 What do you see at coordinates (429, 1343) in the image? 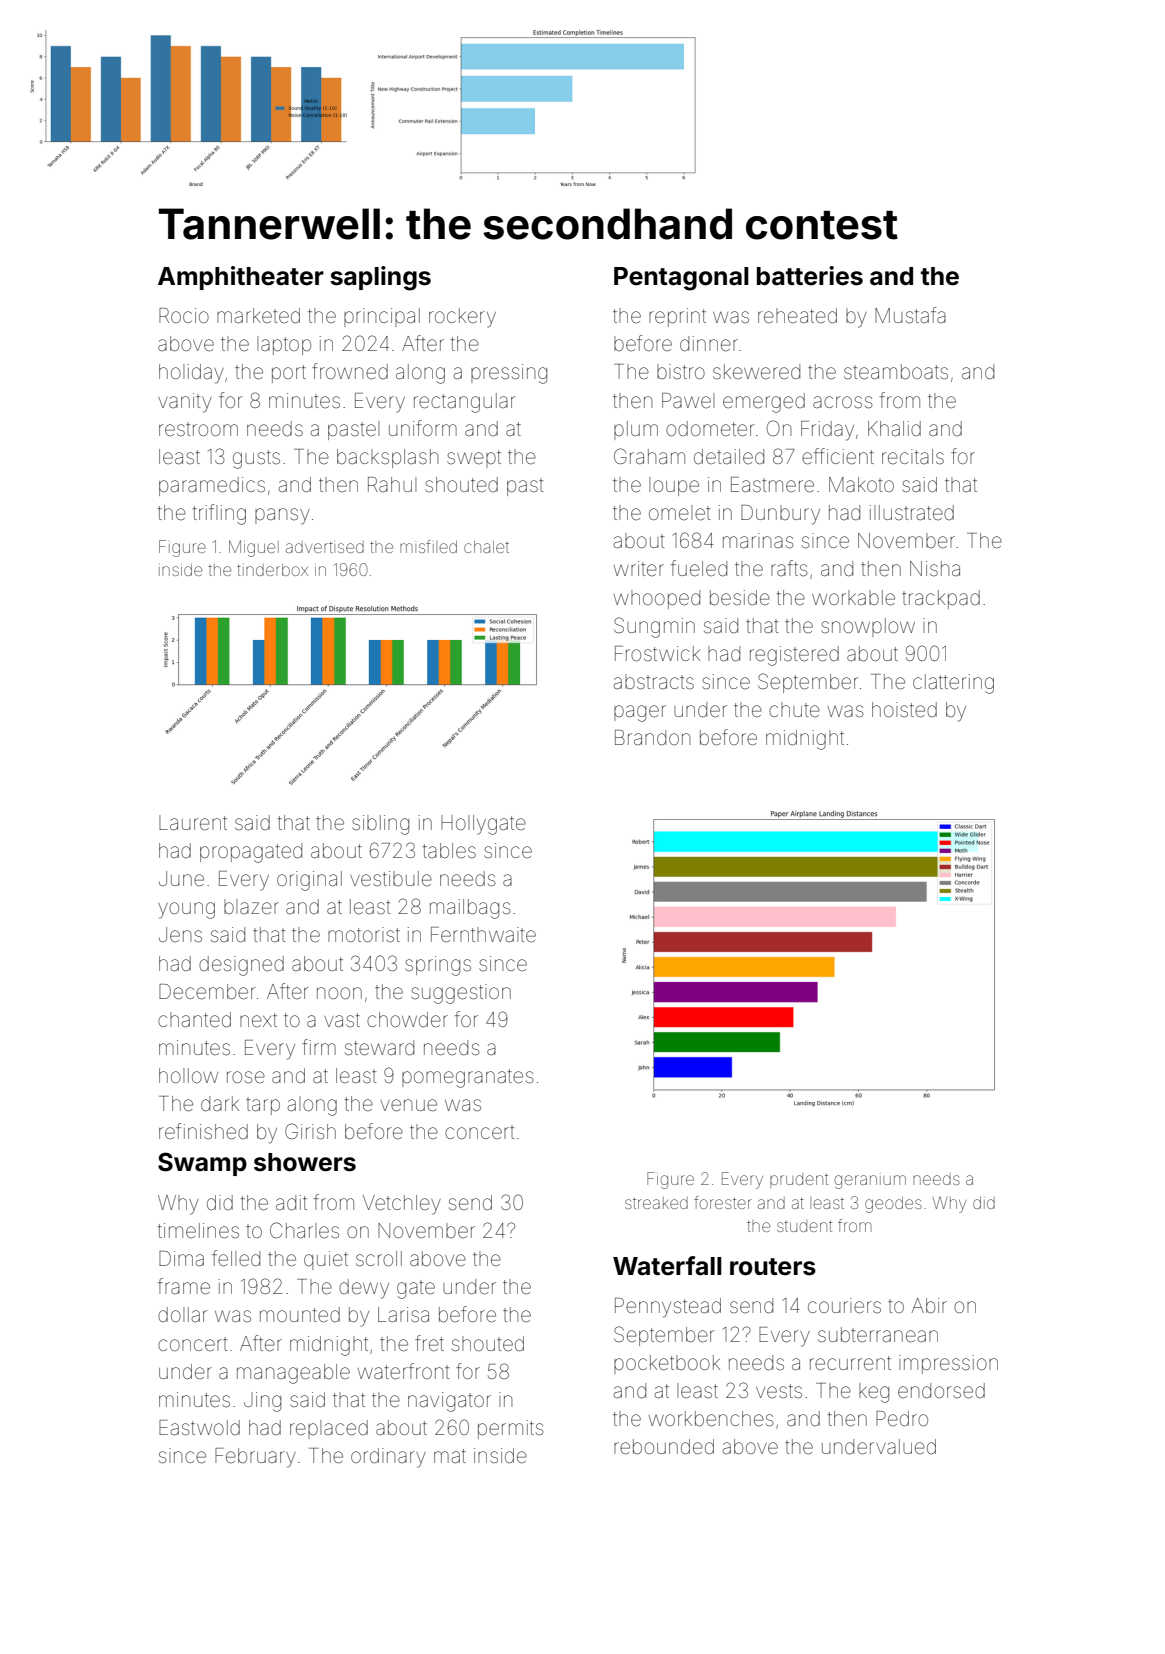
I see `fret` at bounding box center [429, 1343].
